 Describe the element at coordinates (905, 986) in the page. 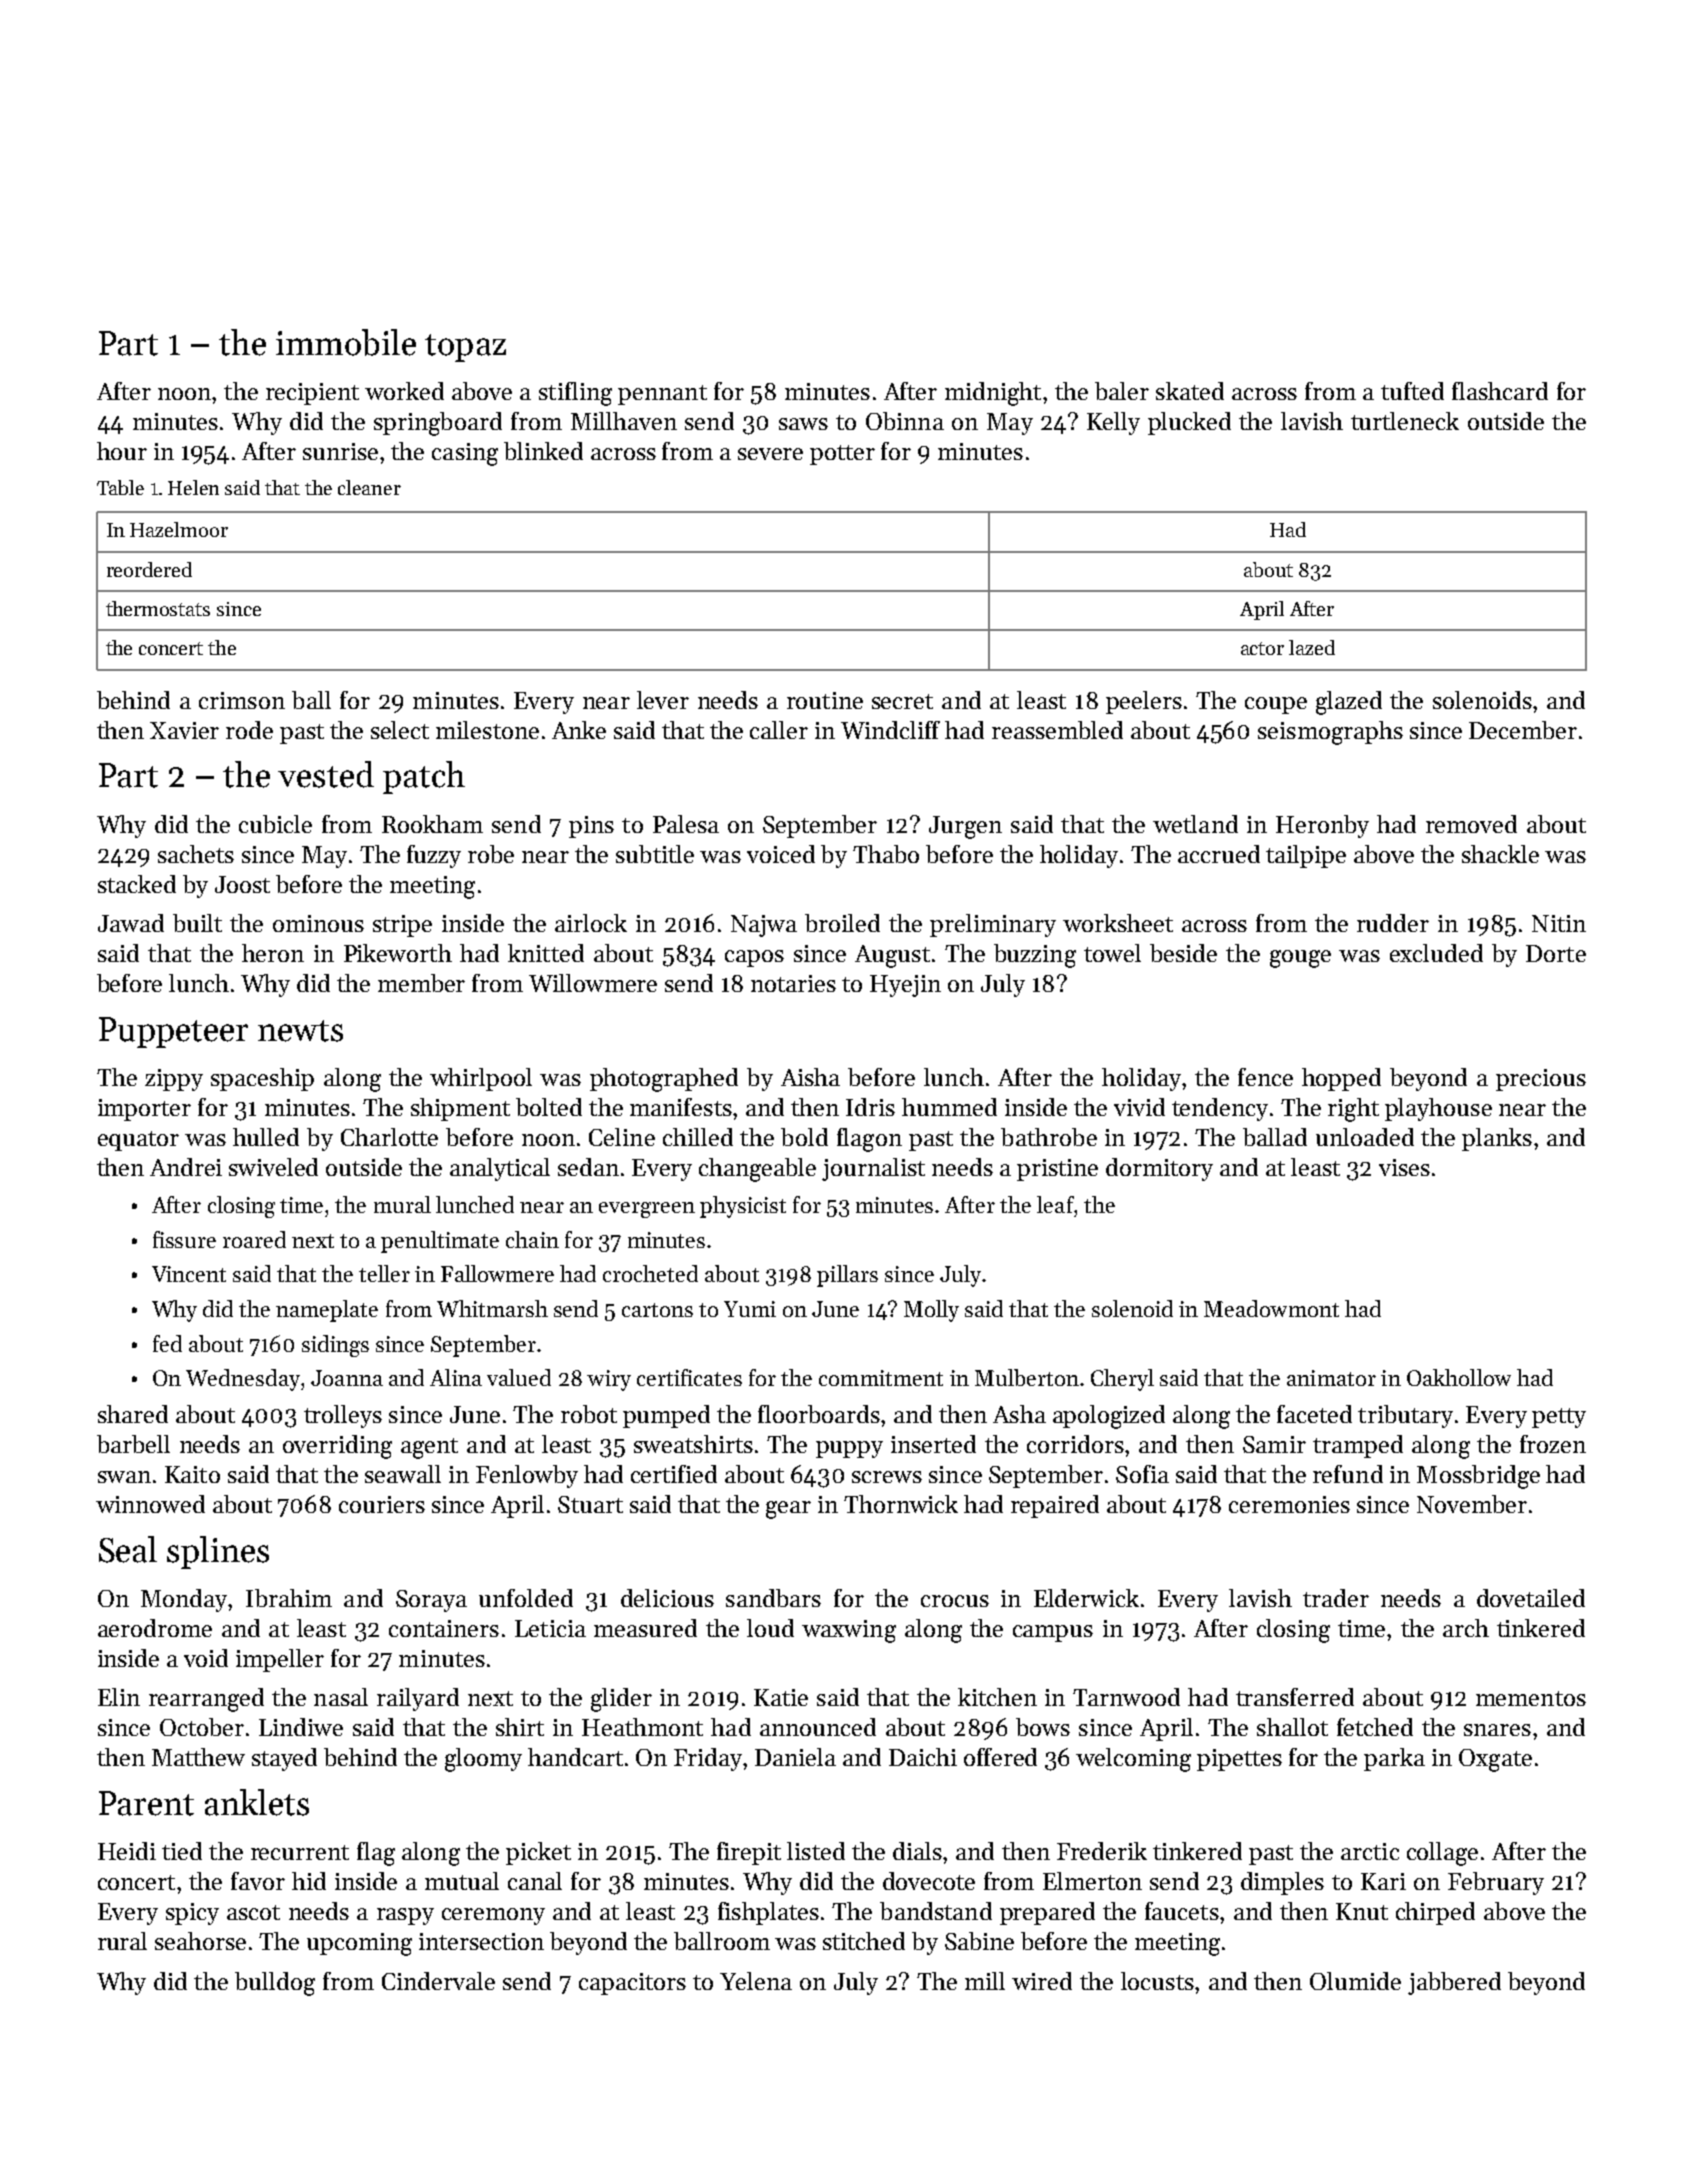

I see `Hyejin` at that location.
